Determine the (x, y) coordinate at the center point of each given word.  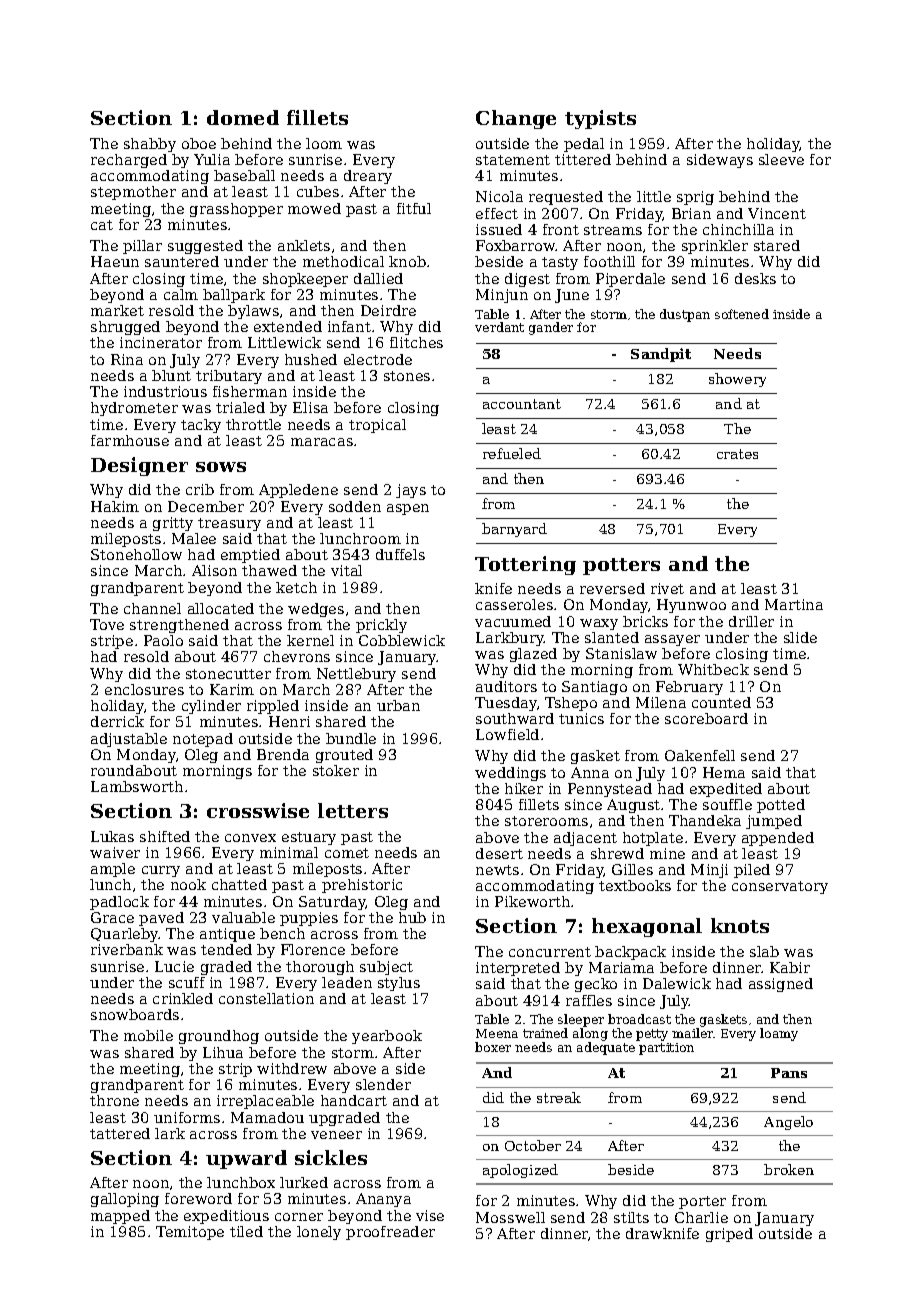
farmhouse (130, 440)
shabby (150, 145)
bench (282, 933)
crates (737, 454)
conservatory (780, 887)
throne (114, 1100)
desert (499, 853)
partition (666, 1049)
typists (600, 119)
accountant (522, 404)
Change (516, 119)
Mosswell (510, 1217)
